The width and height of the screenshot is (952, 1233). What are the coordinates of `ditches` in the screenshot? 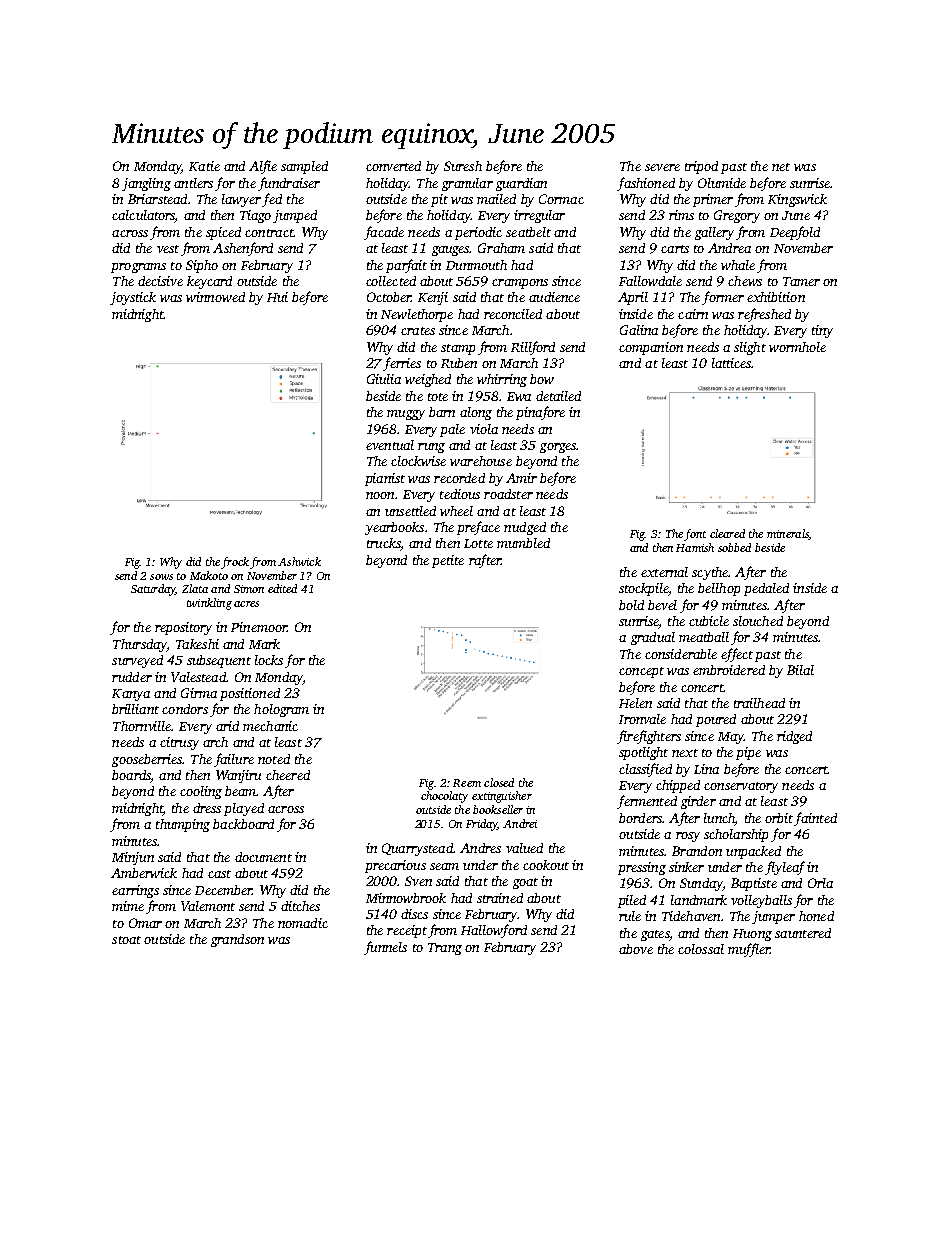 It's located at (300, 906).
